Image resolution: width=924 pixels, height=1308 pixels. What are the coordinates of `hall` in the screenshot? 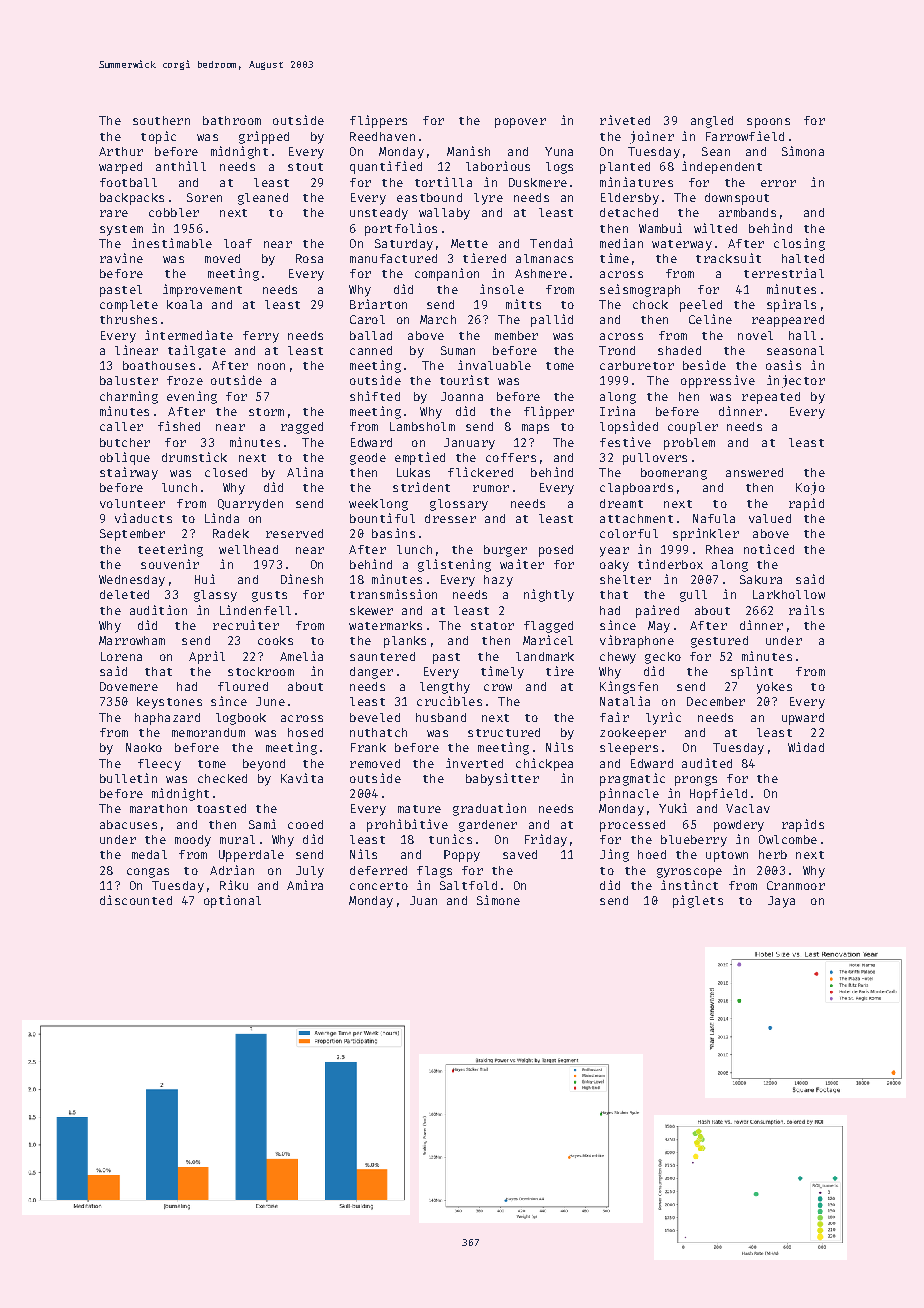 It's located at (802, 335).
